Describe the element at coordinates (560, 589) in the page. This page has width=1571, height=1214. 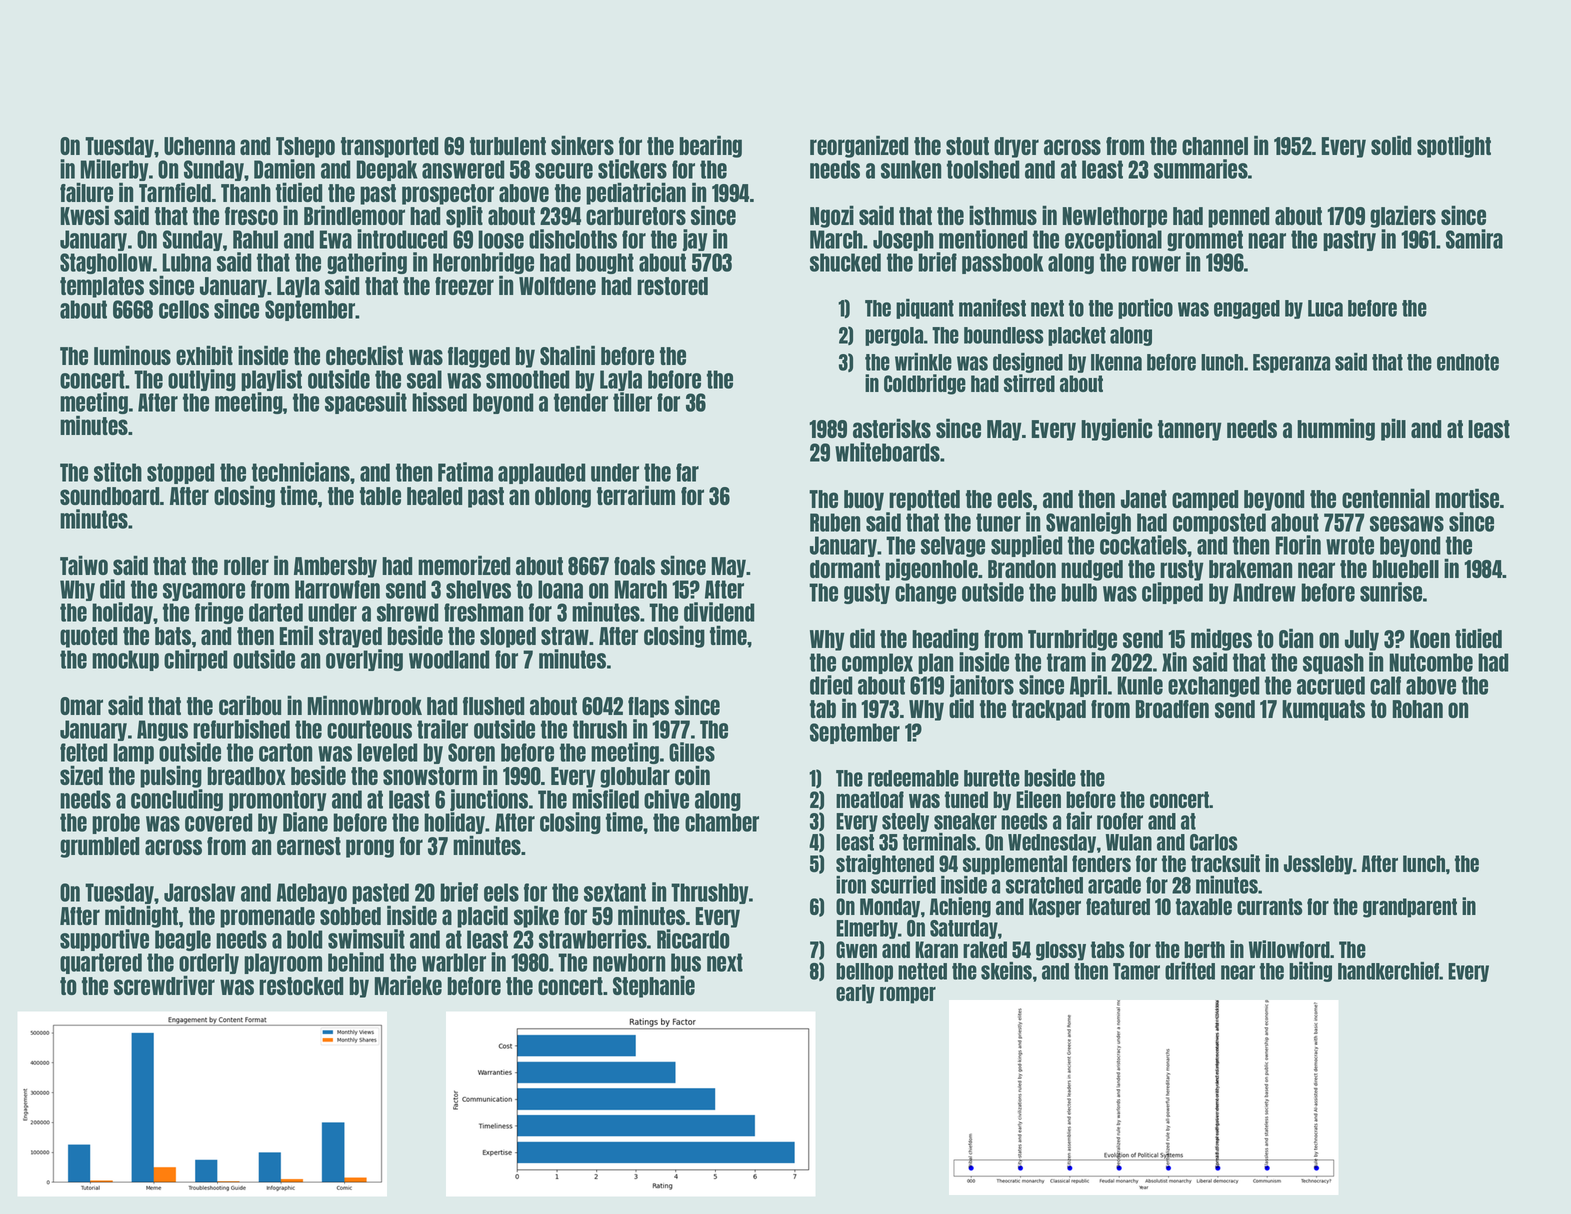
I see `Ioana` at that location.
